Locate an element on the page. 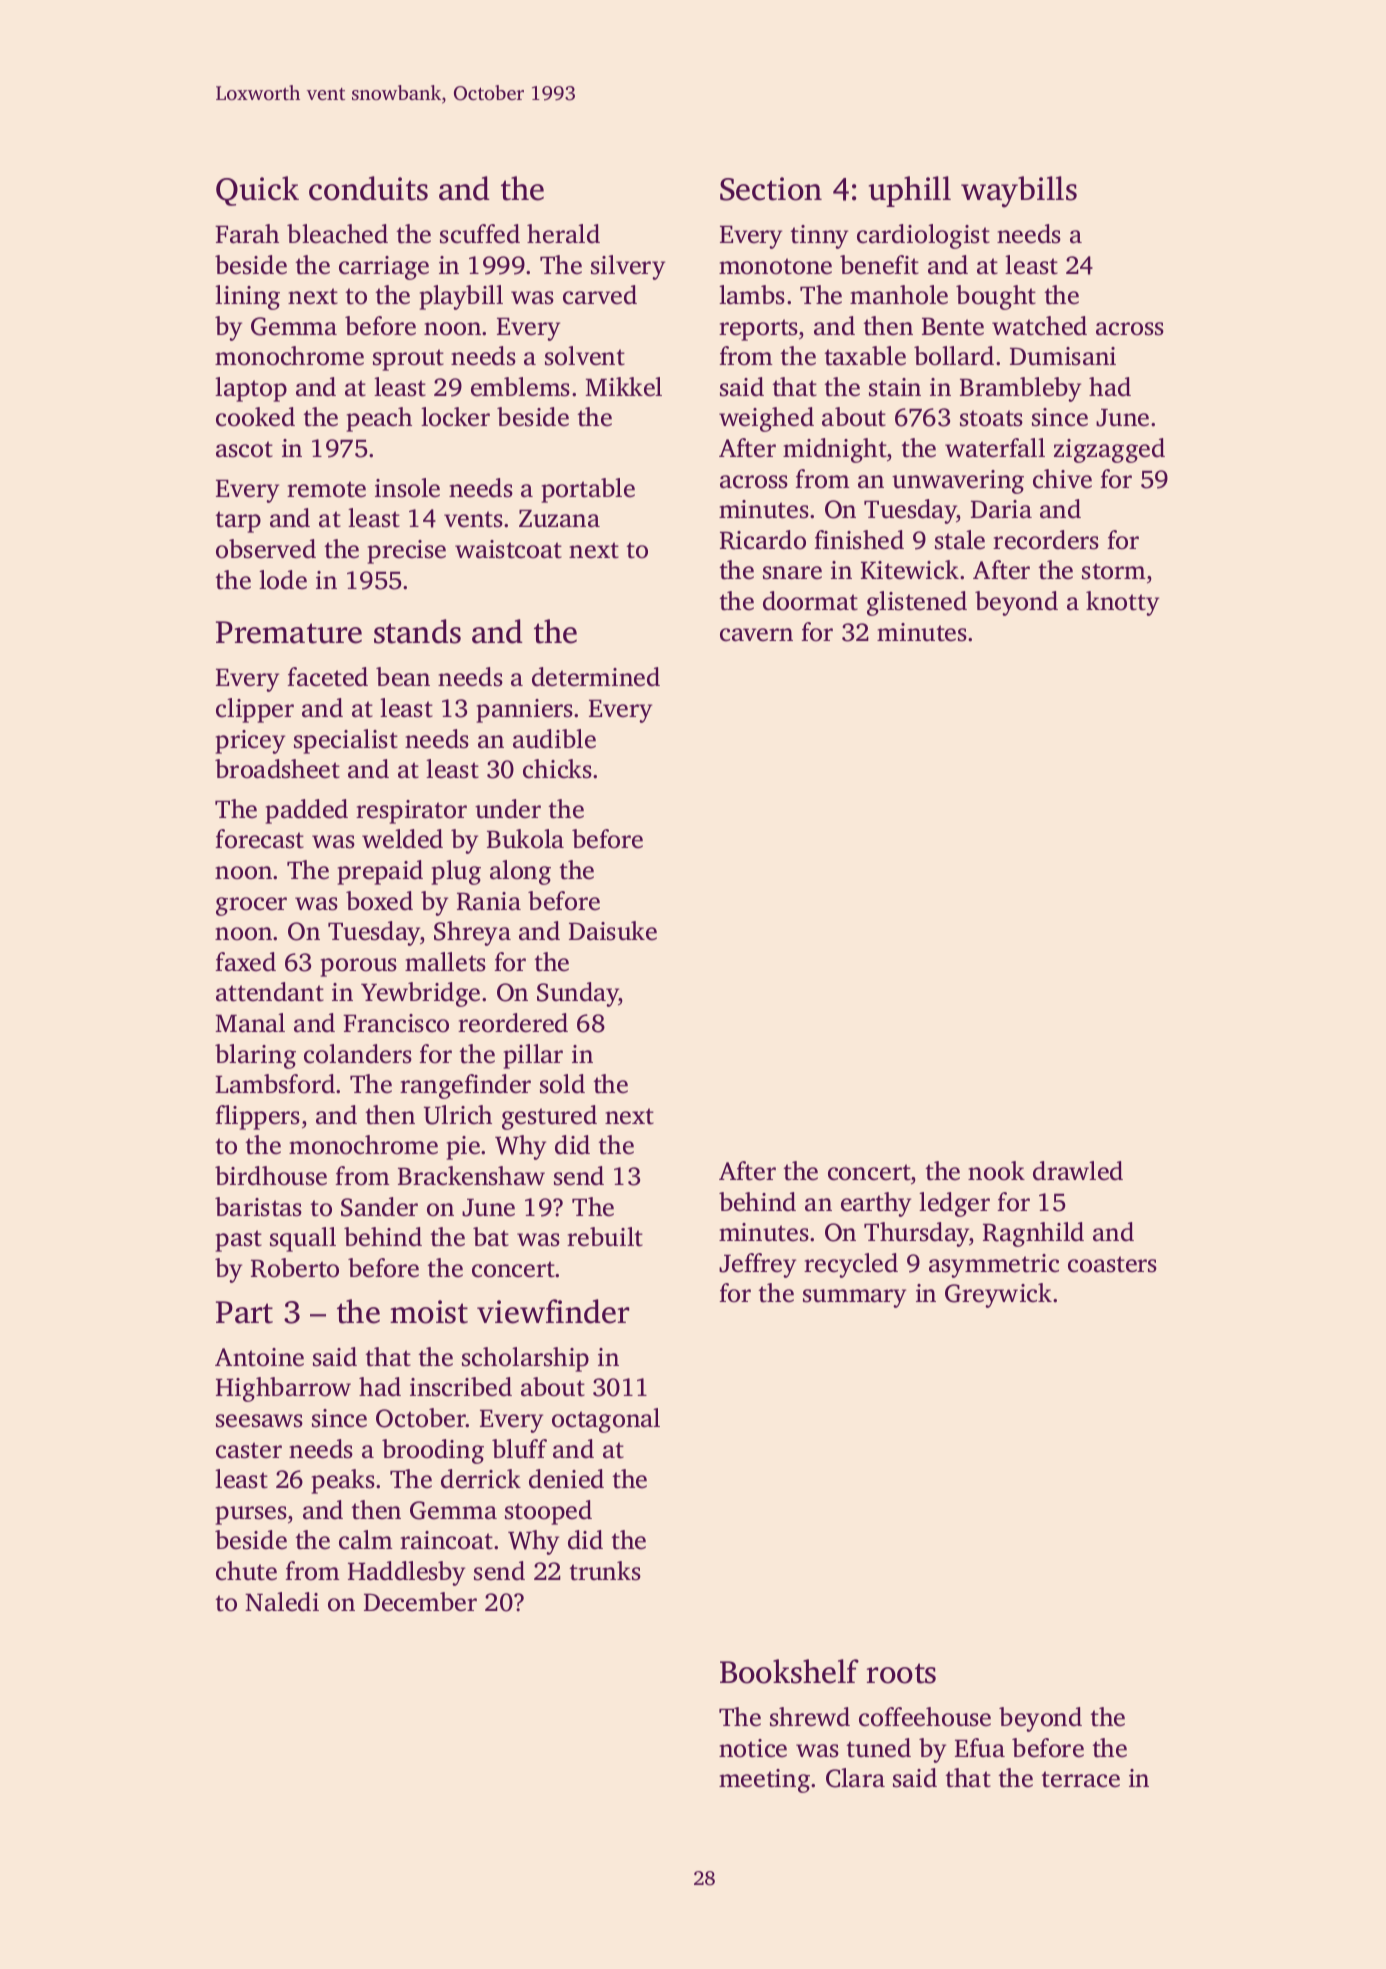 This image has width=1386, height=1969. zigzagged is located at coordinates (1109, 450).
